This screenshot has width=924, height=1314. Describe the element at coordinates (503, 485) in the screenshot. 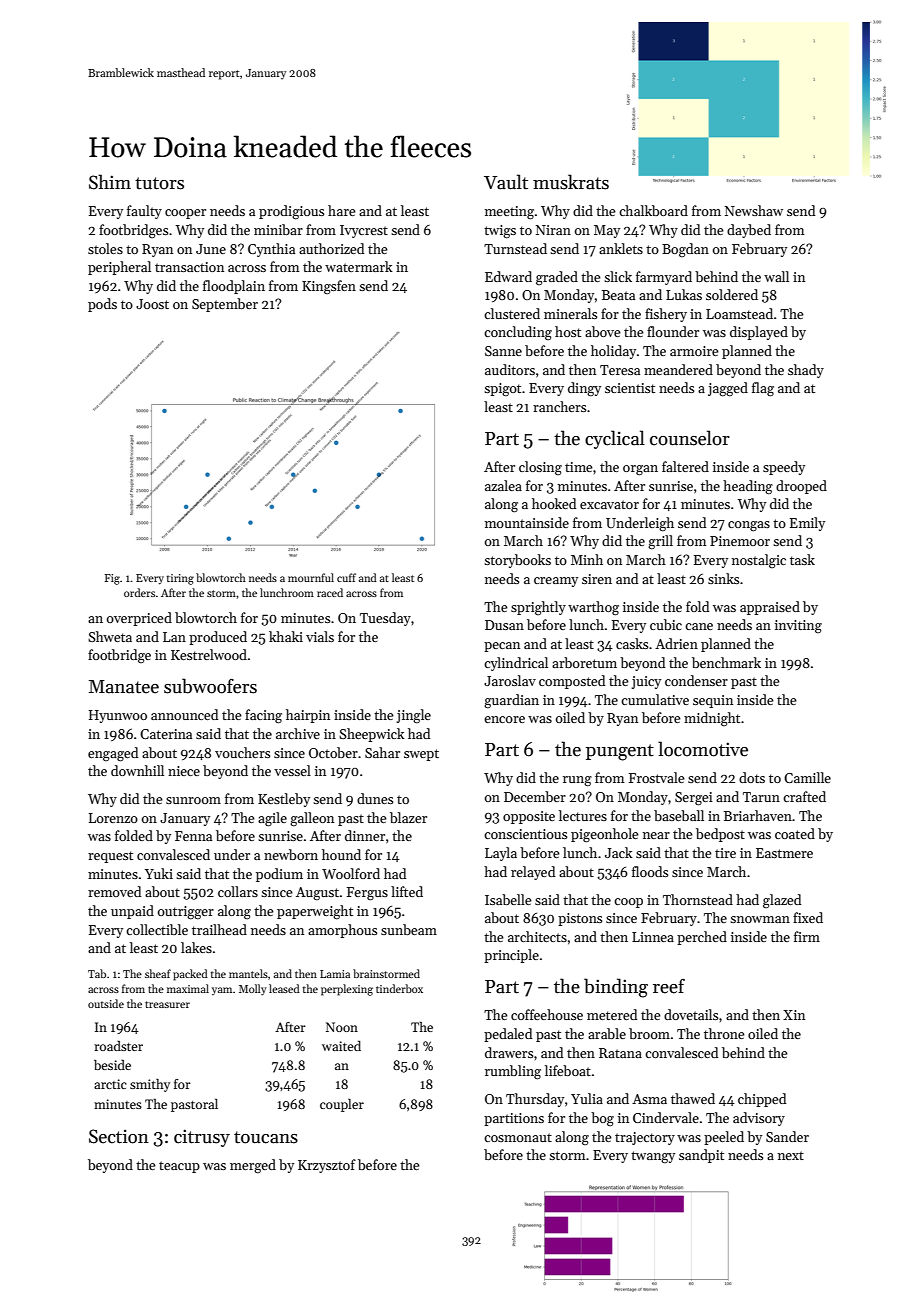

I see `azalea` at that location.
